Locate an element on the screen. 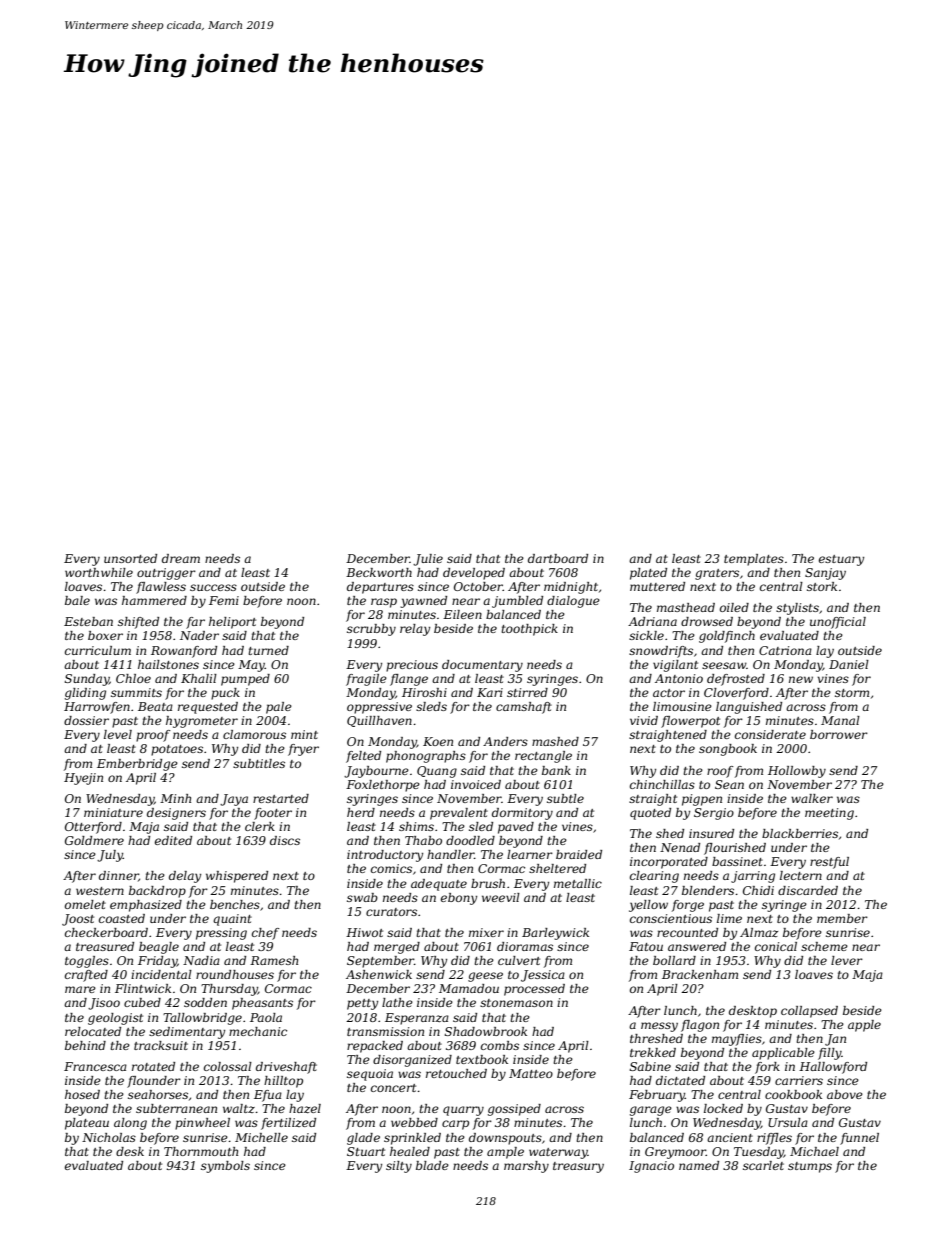 This screenshot has width=952, height=1233. bollard is located at coordinates (674, 960).
